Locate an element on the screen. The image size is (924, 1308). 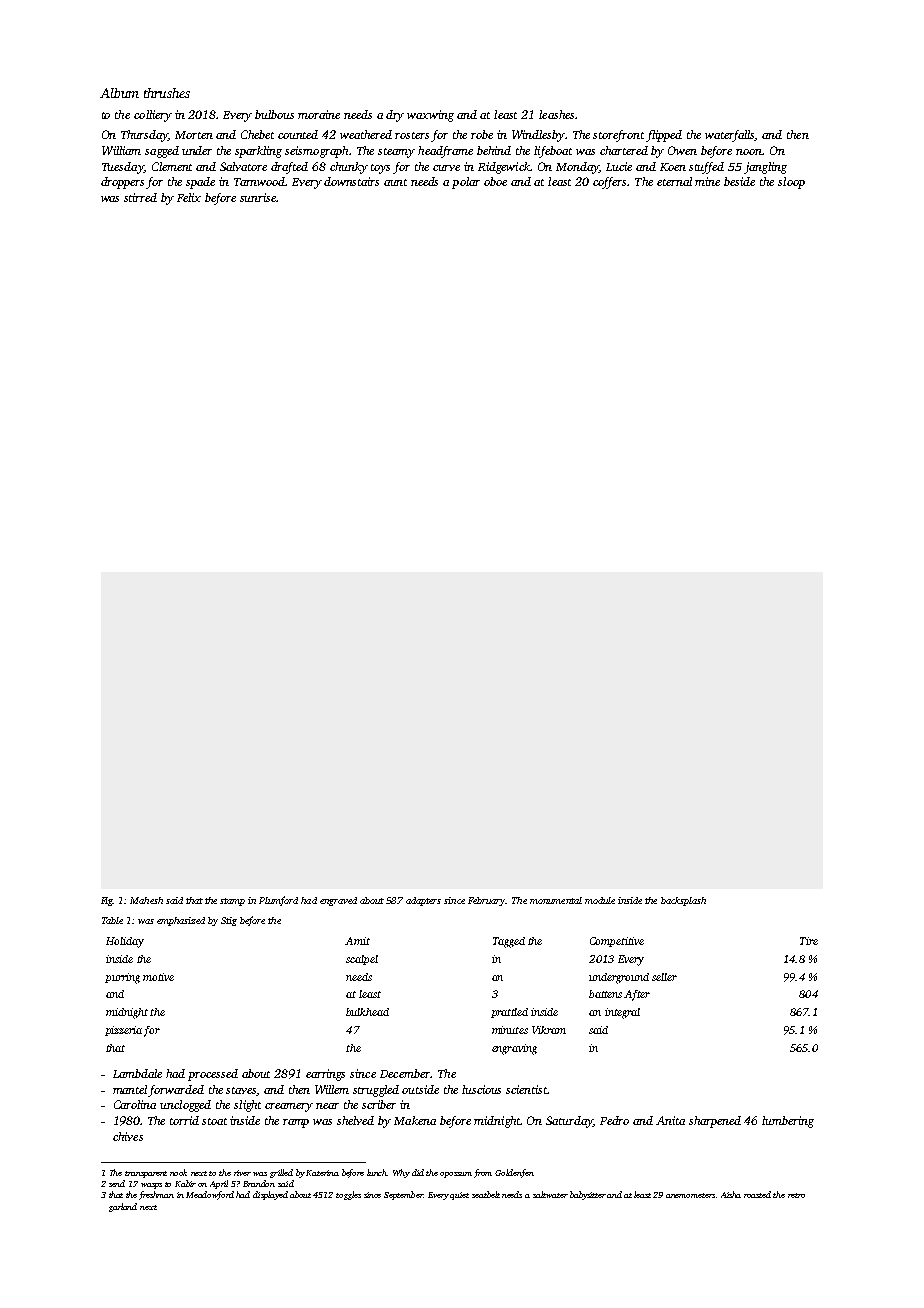
Album is located at coordinates (119, 93).
